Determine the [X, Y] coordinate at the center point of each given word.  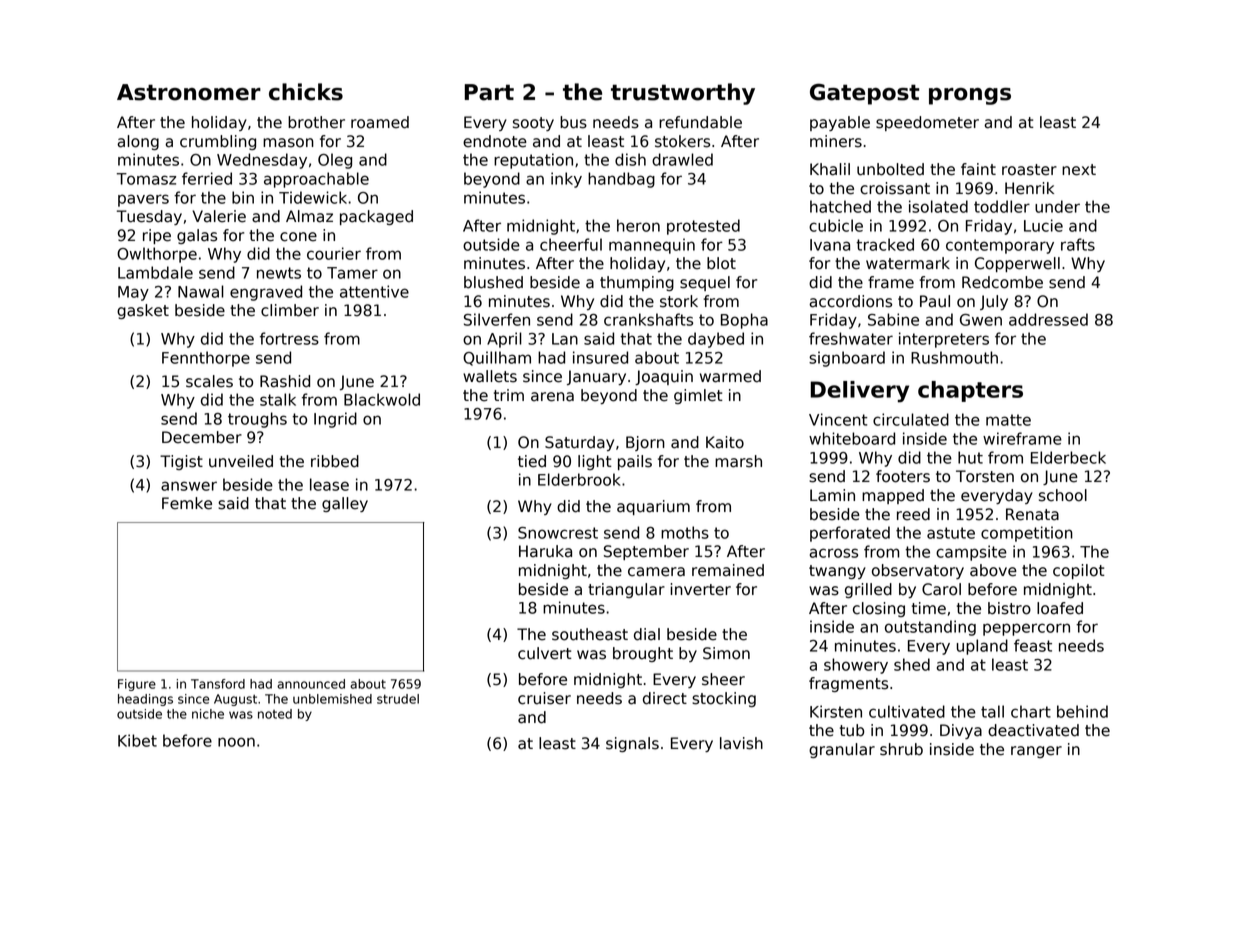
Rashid [285, 381]
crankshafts [648, 319]
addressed [1048, 319]
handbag [621, 180]
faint [978, 169]
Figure [137, 685]
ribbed [335, 461]
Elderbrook [579, 479]
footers [903, 476]
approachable [316, 180]
